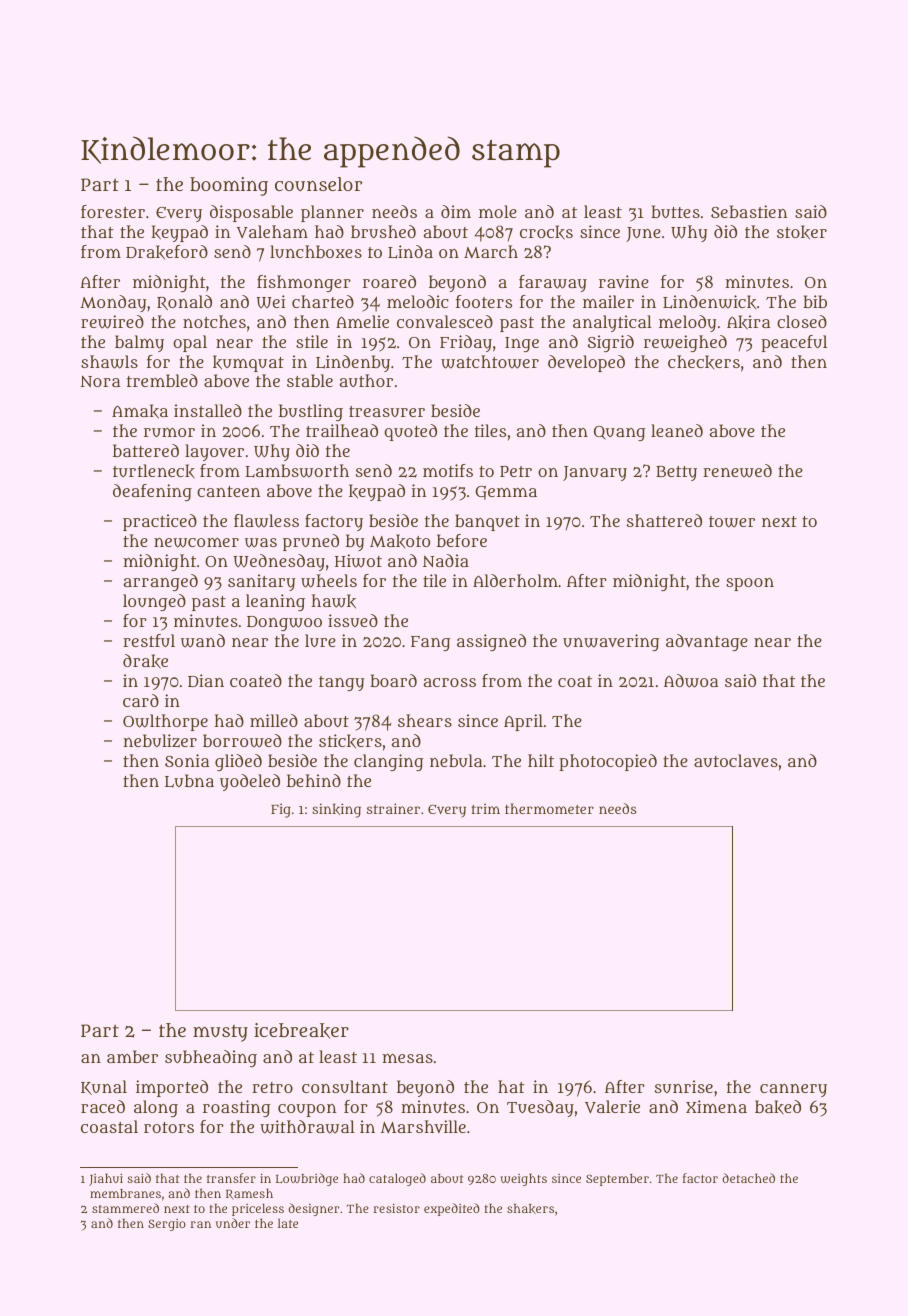 The image size is (908, 1316). I want to click on trim, so click(485, 808).
